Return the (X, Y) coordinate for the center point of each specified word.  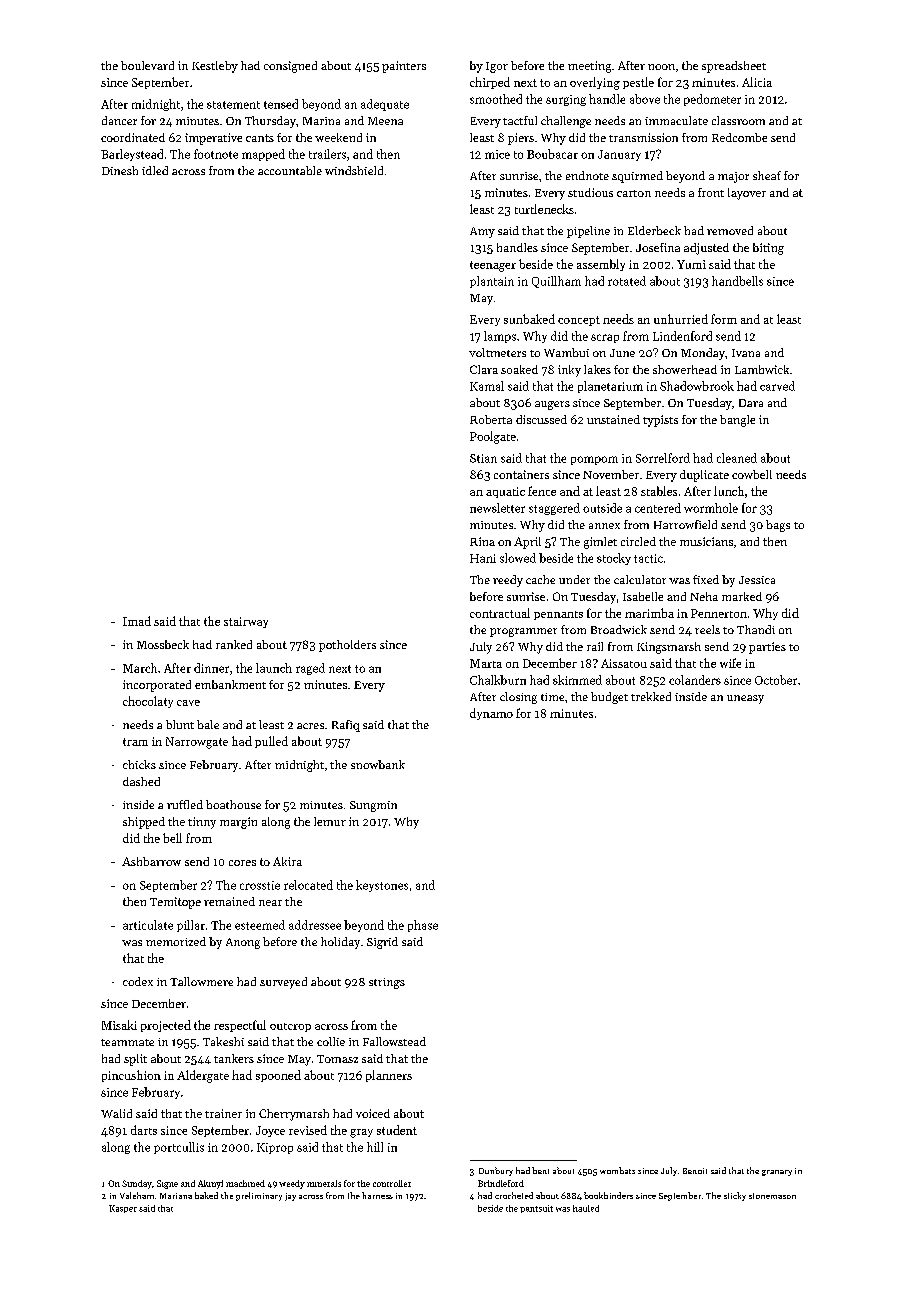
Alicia (757, 82)
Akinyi (210, 1184)
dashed (141, 781)
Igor (497, 67)
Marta (486, 663)
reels (707, 629)
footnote (216, 154)
